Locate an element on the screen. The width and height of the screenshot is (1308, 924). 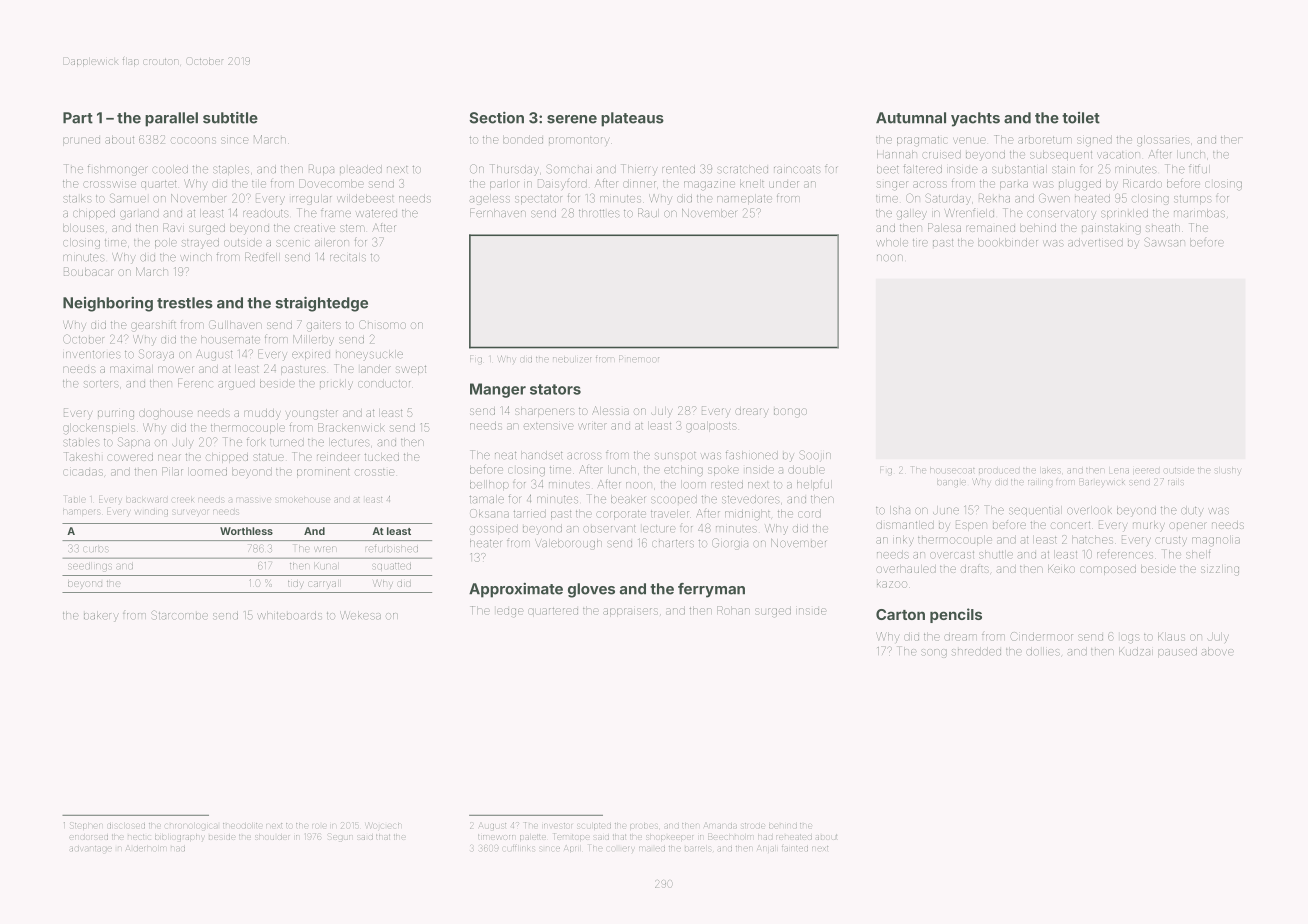
Autumnal is located at coordinates (911, 118).
